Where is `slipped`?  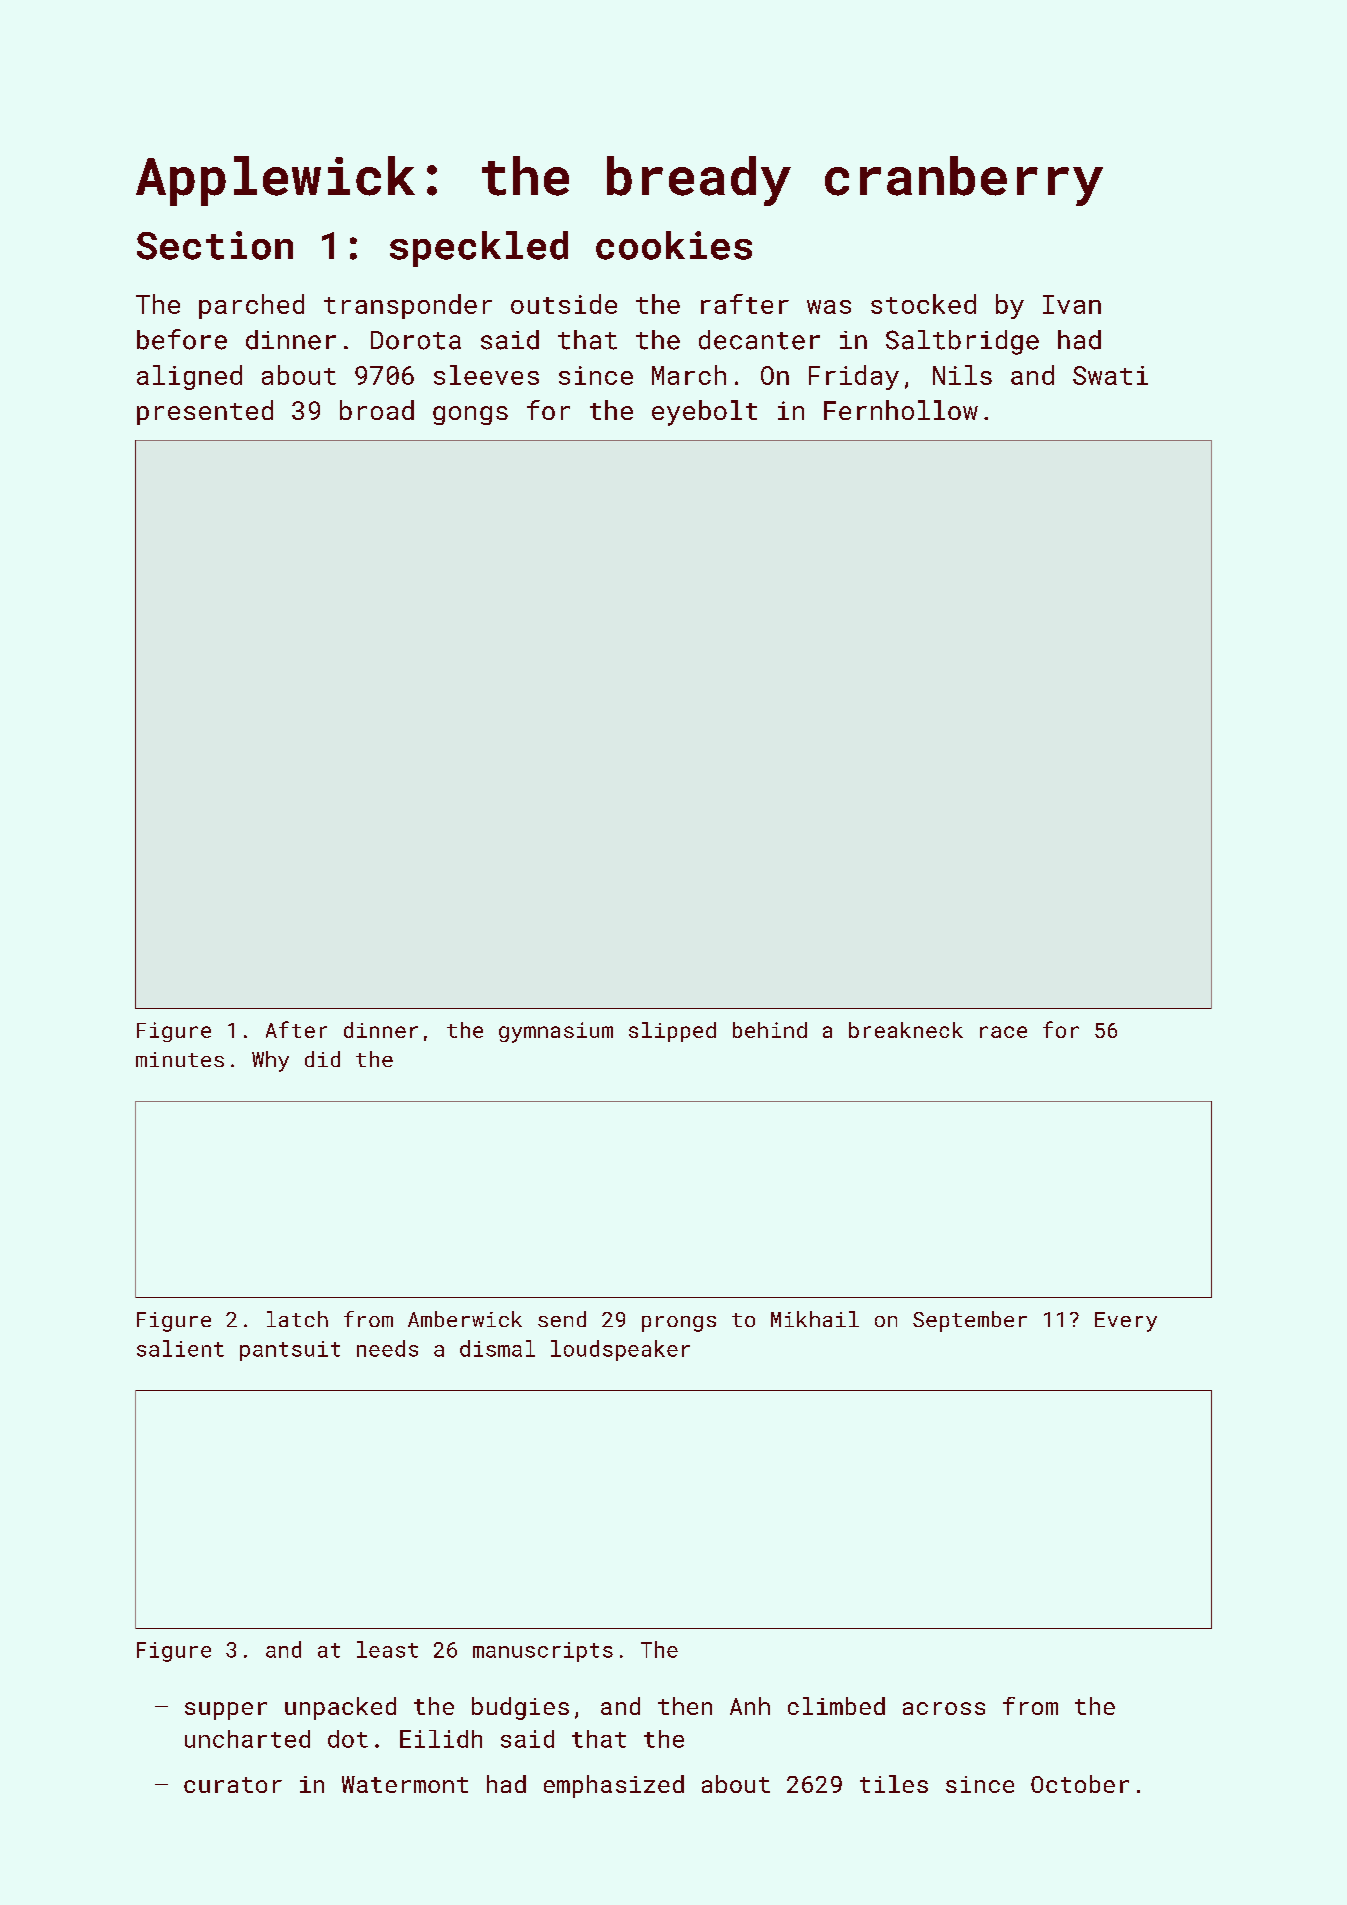 slipped is located at coordinates (672, 1032).
